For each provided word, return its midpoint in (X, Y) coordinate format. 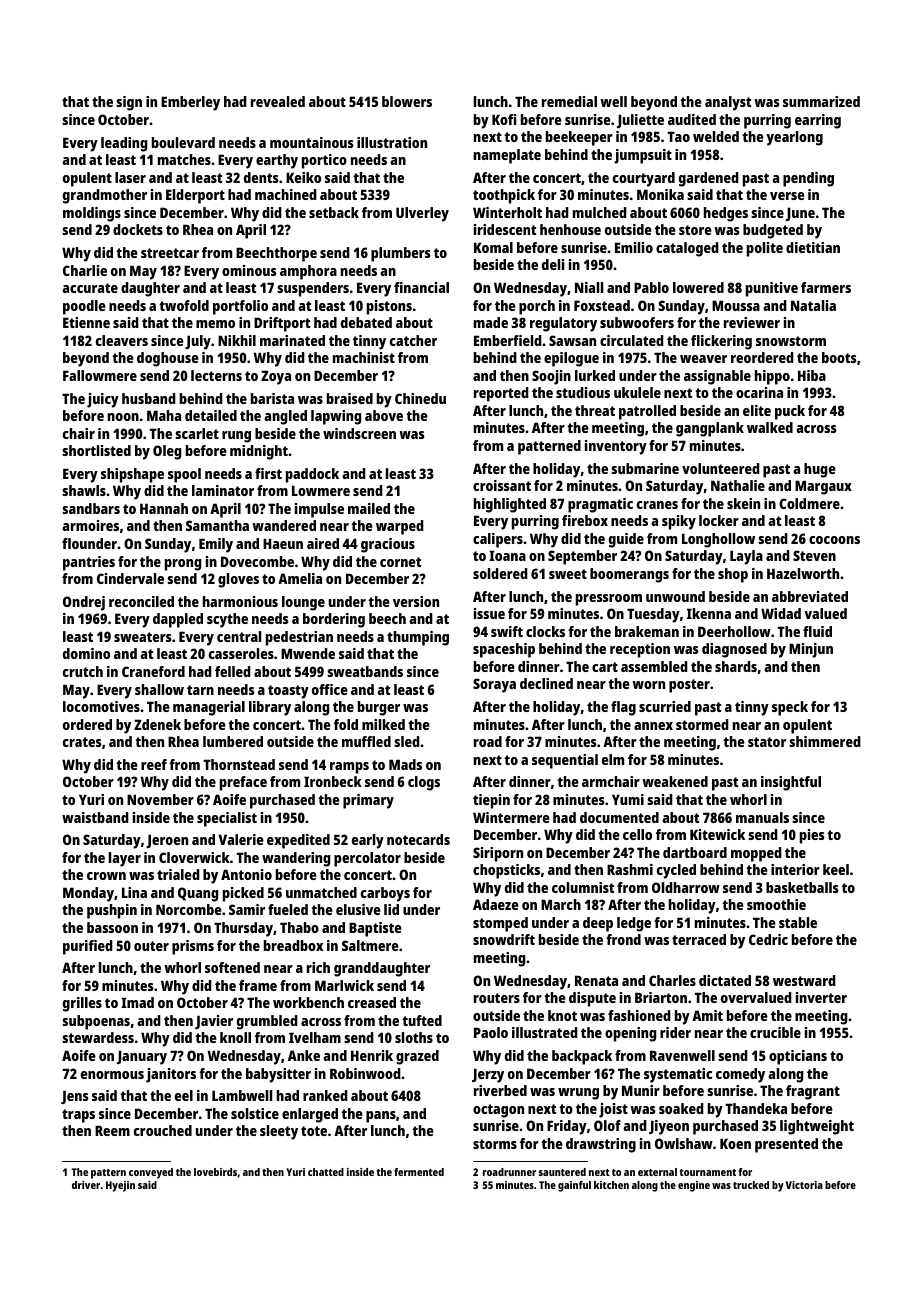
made (491, 322)
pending (808, 179)
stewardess (98, 1037)
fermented (419, 1172)
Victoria (804, 1185)
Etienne (86, 322)
